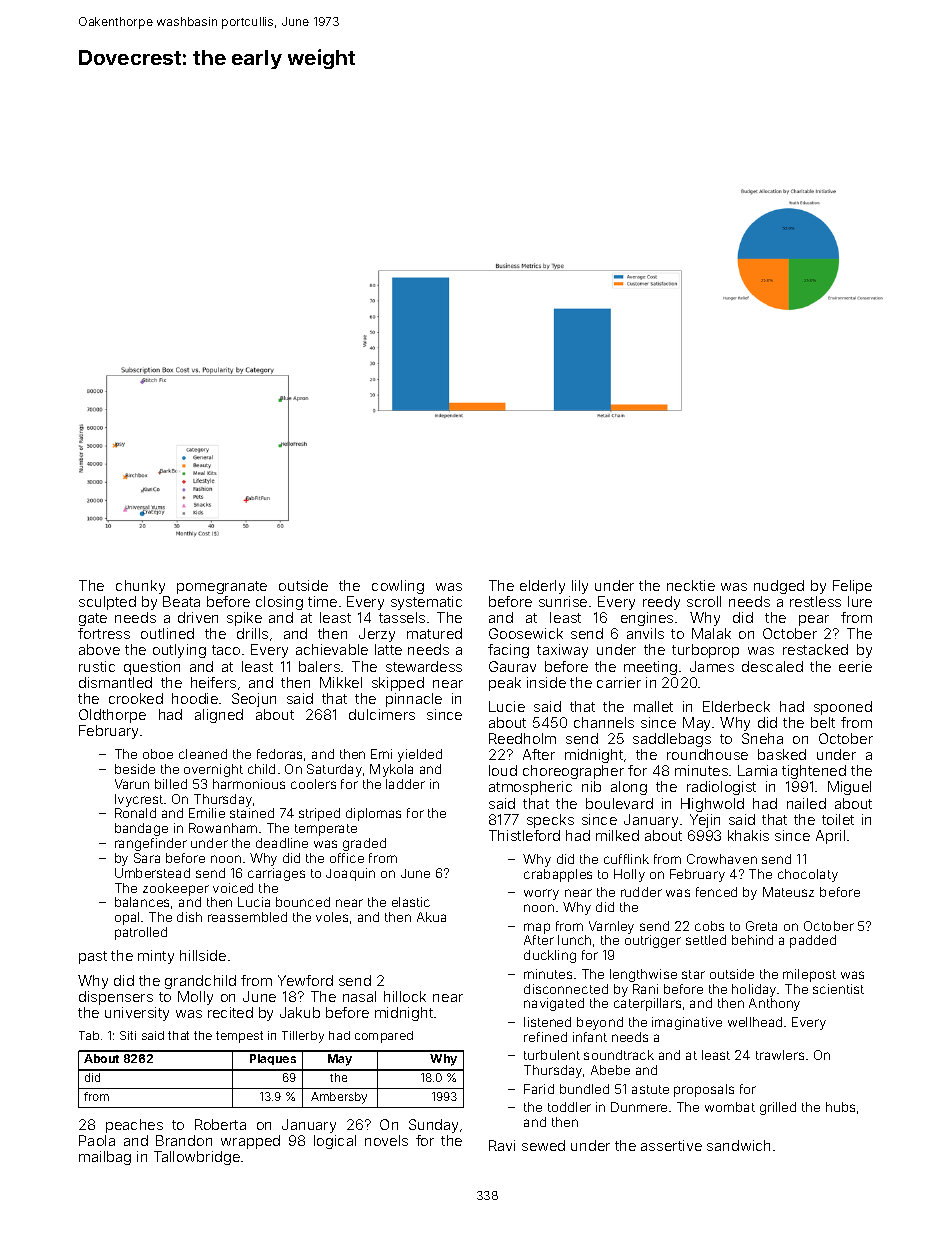  I want to click on nudged, so click(779, 587).
